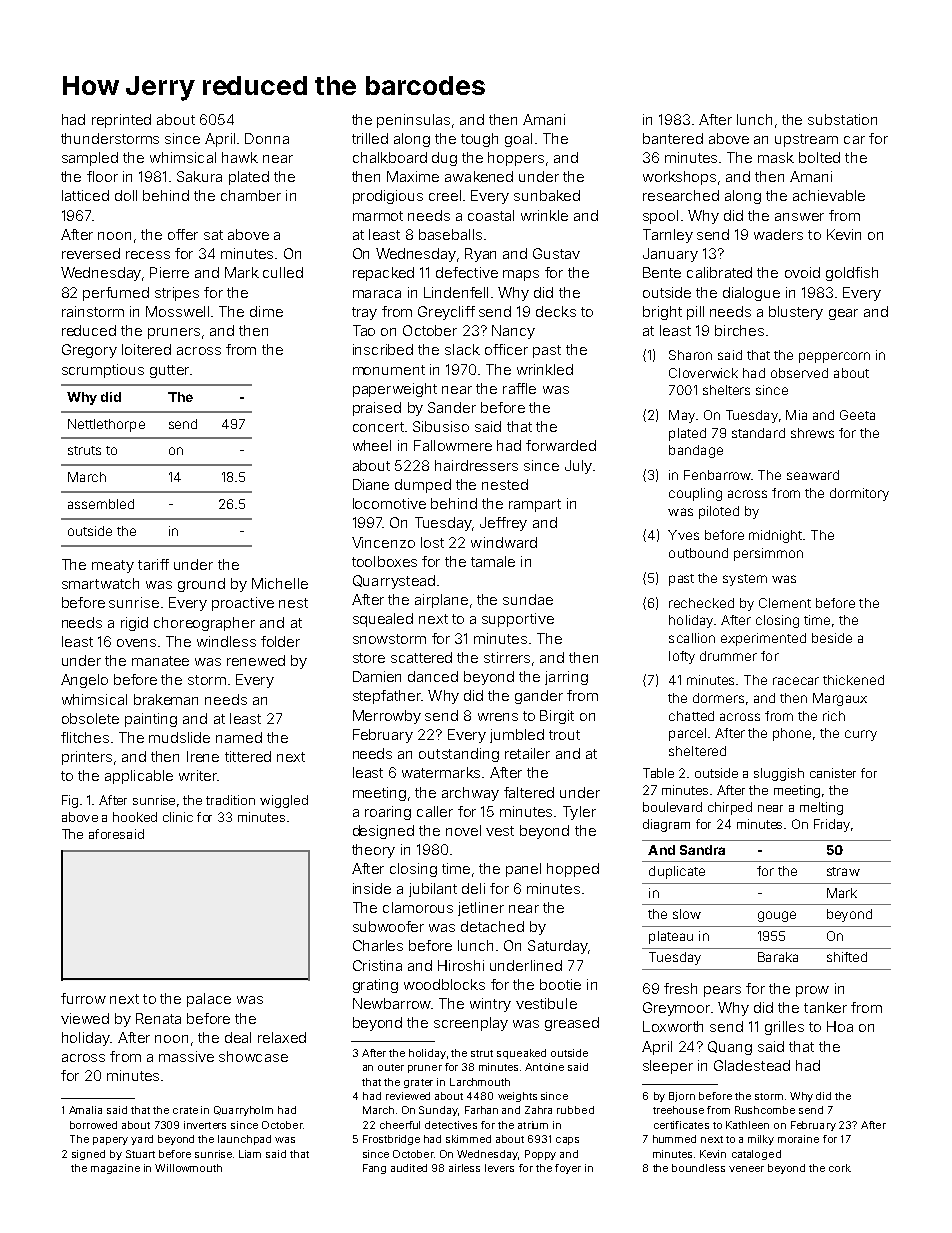 This screenshot has height=1233, width=952. Describe the element at coordinates (842, 119) in the screenshot. I see `substation` at that location.
